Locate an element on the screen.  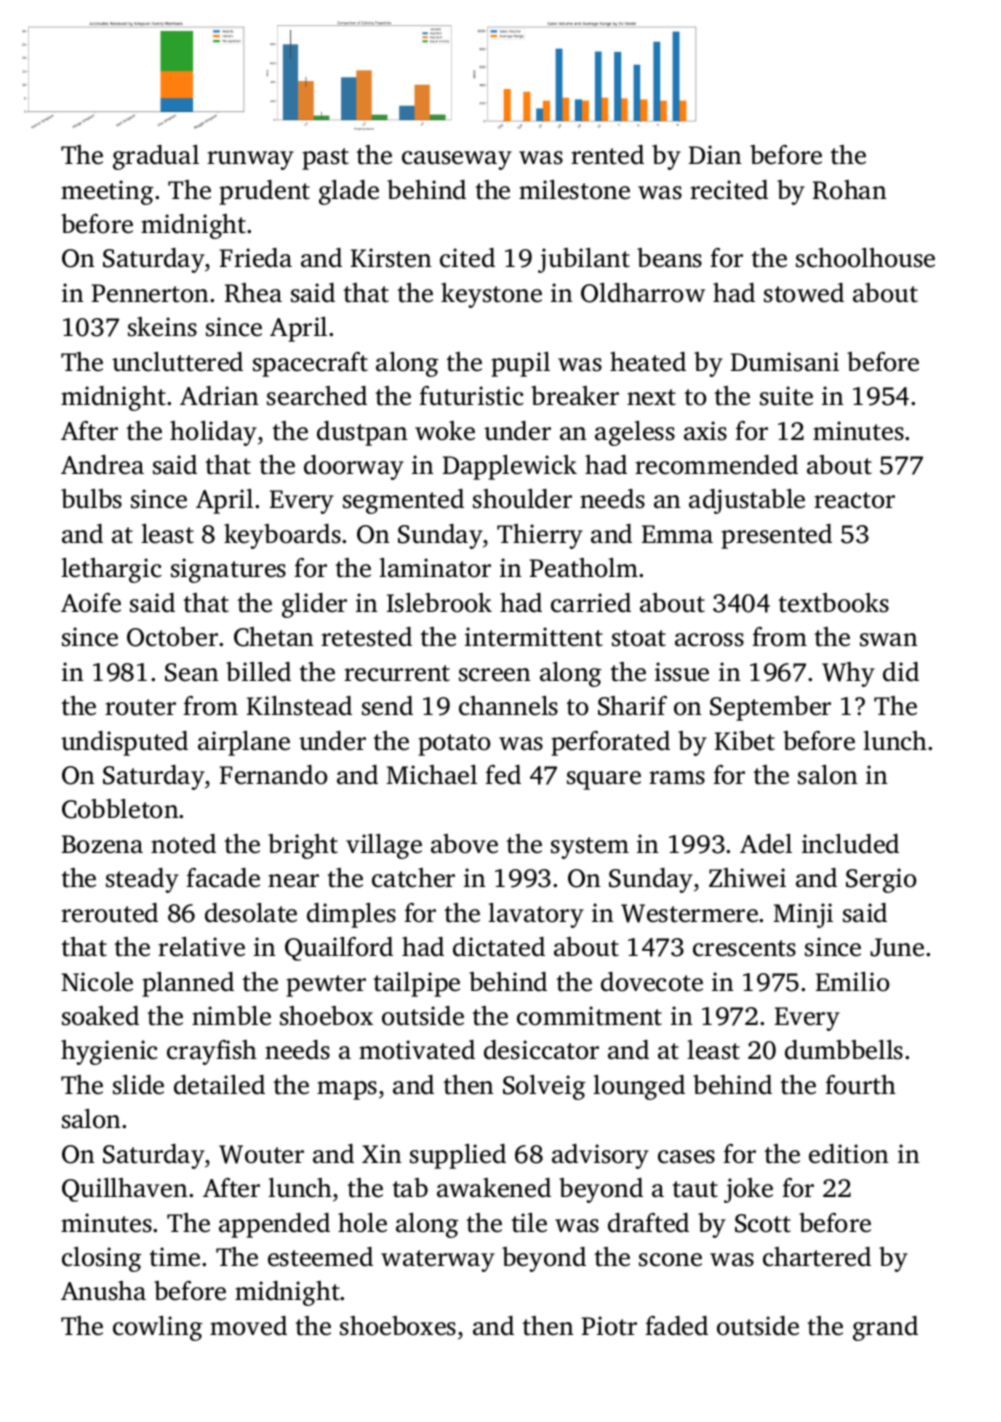
desolate is located at coordinates (251, 913).
